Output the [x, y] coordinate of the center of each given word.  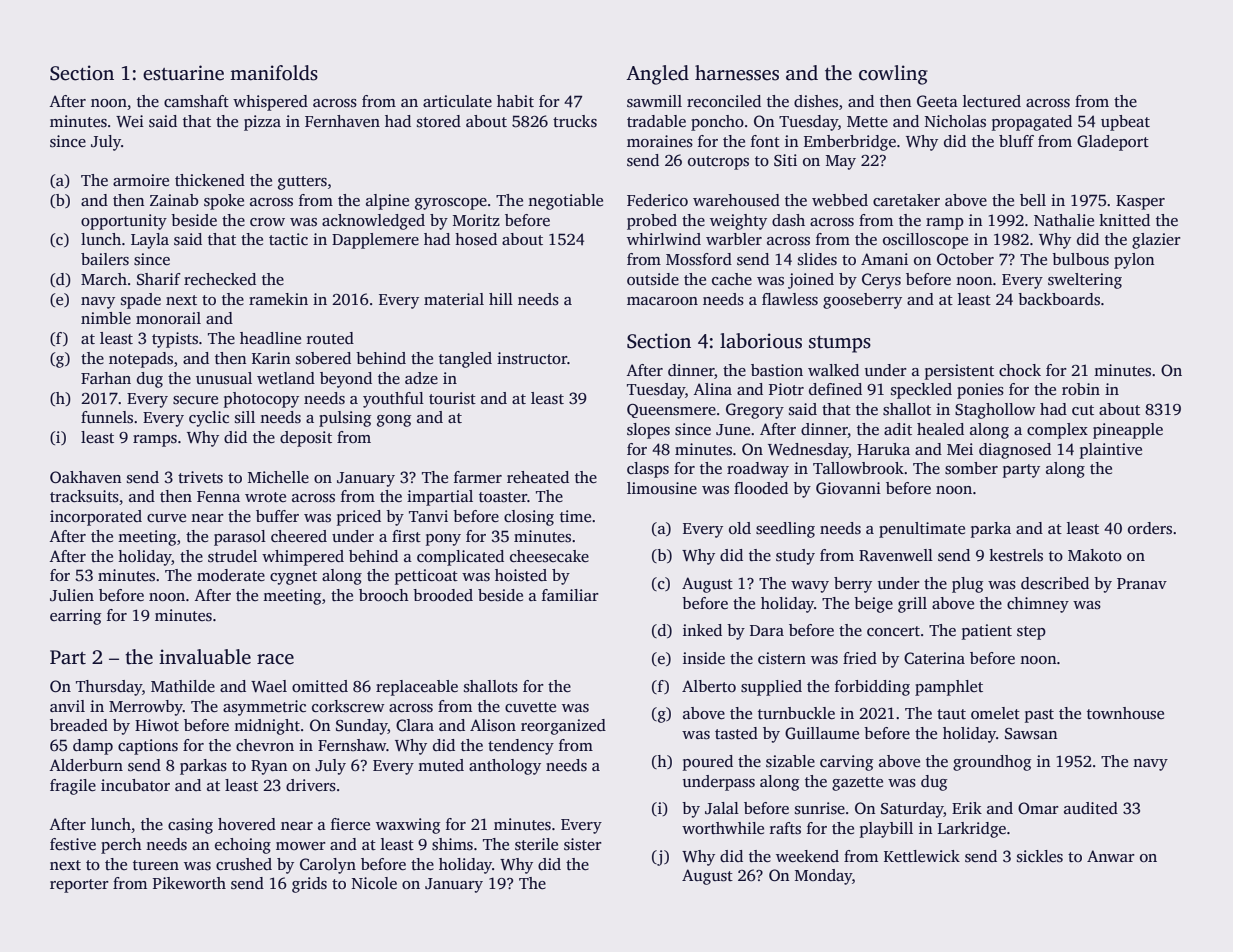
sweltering [1085, 281]
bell [1033, 200]
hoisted [521, 575]
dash [788, 220]
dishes [816, 101]
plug [967, 585]
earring [75, 617]
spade [141, 301]
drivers [311, 785]
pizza [262, 123]
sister [583, 844]
